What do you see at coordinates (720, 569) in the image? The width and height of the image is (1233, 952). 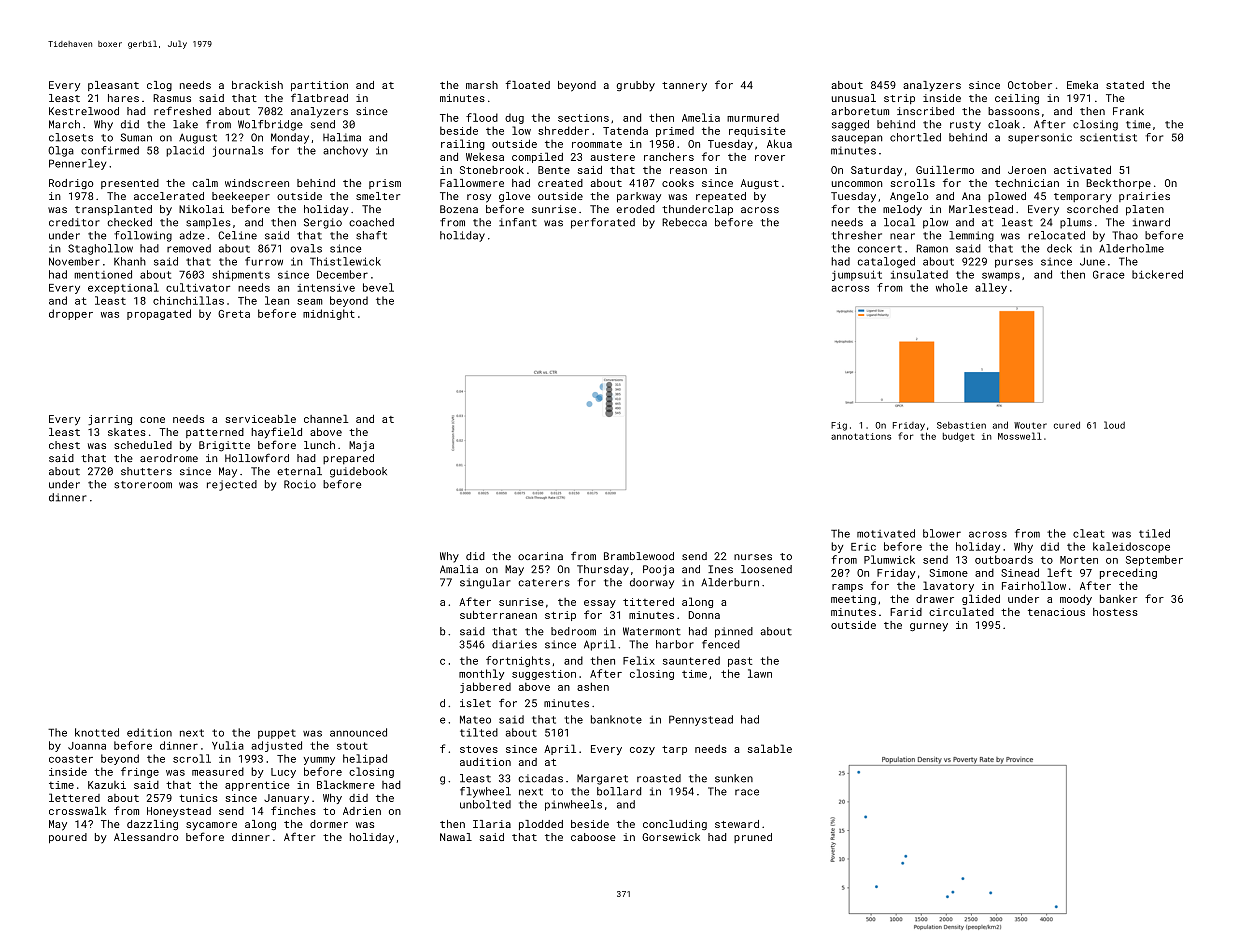 I see `Ines` at bounding box center [720, 569].
